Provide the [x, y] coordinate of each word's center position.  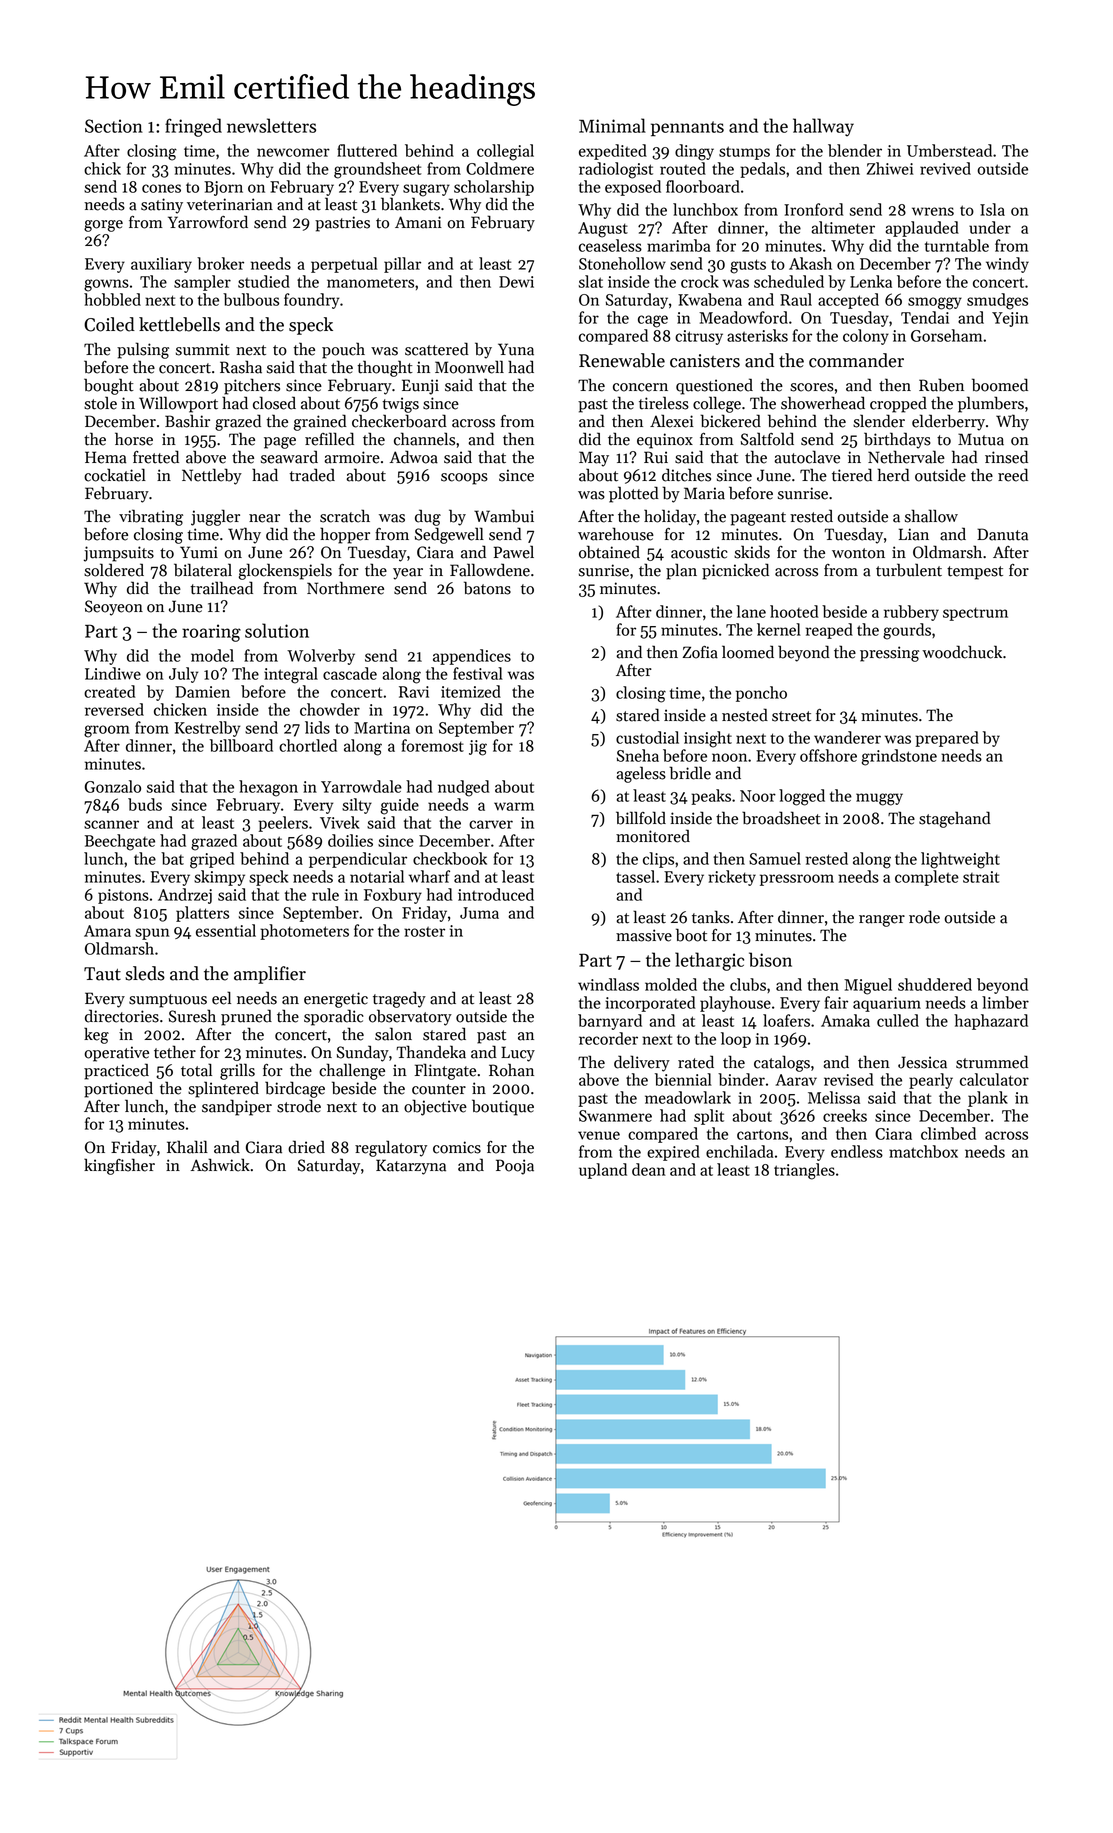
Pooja [515, 1167]
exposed [633, 188]
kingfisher [119, 1166]
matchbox [923, 1151]
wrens [933, 211]
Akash [810, 263]
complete [927, 878]
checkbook [450, 858]
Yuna [516, 349]
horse [134, 439]
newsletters [271, 125]
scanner [111, 824]
